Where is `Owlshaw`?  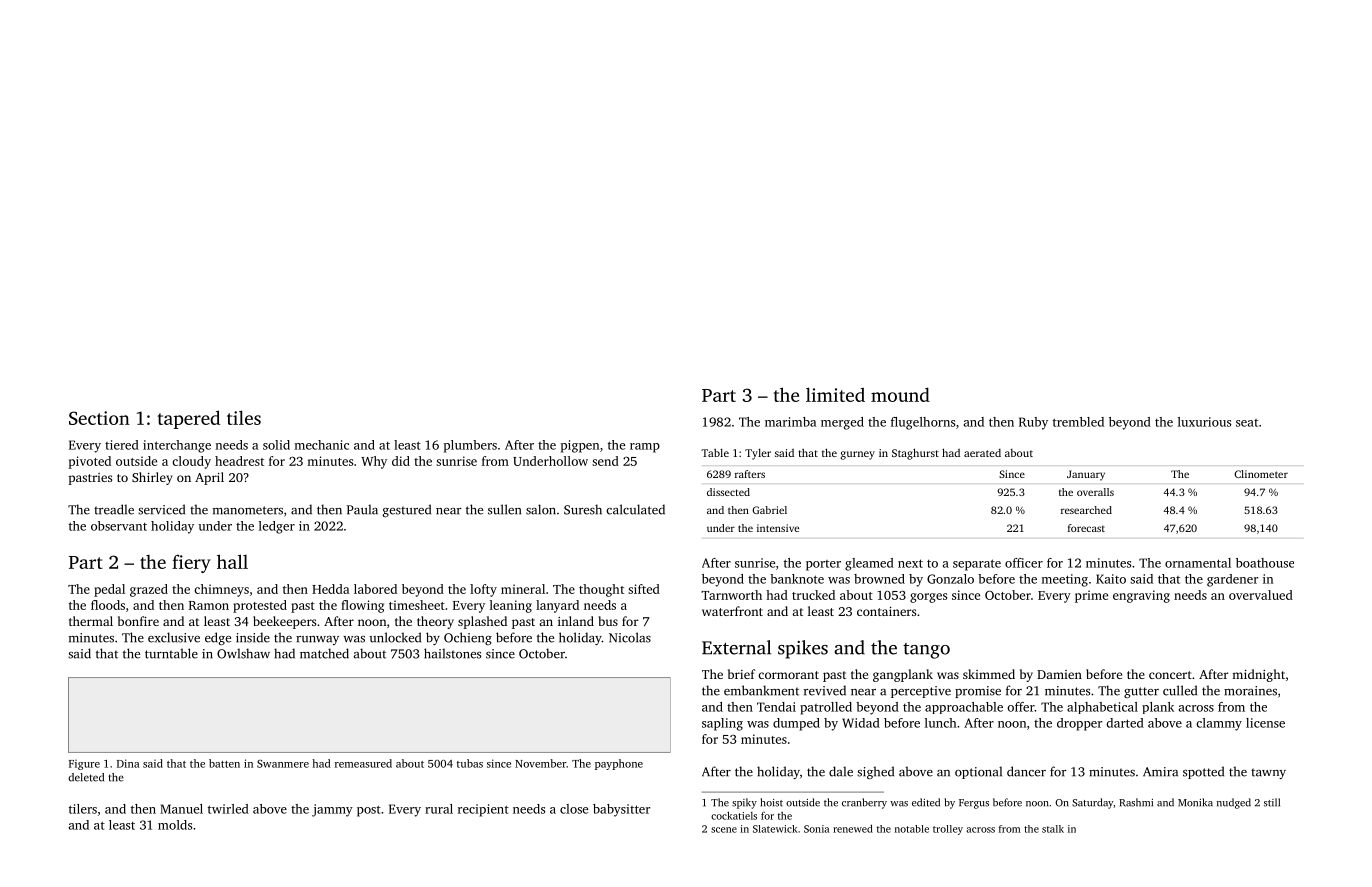
Owlshaw is located at coordinates (243, 653).
